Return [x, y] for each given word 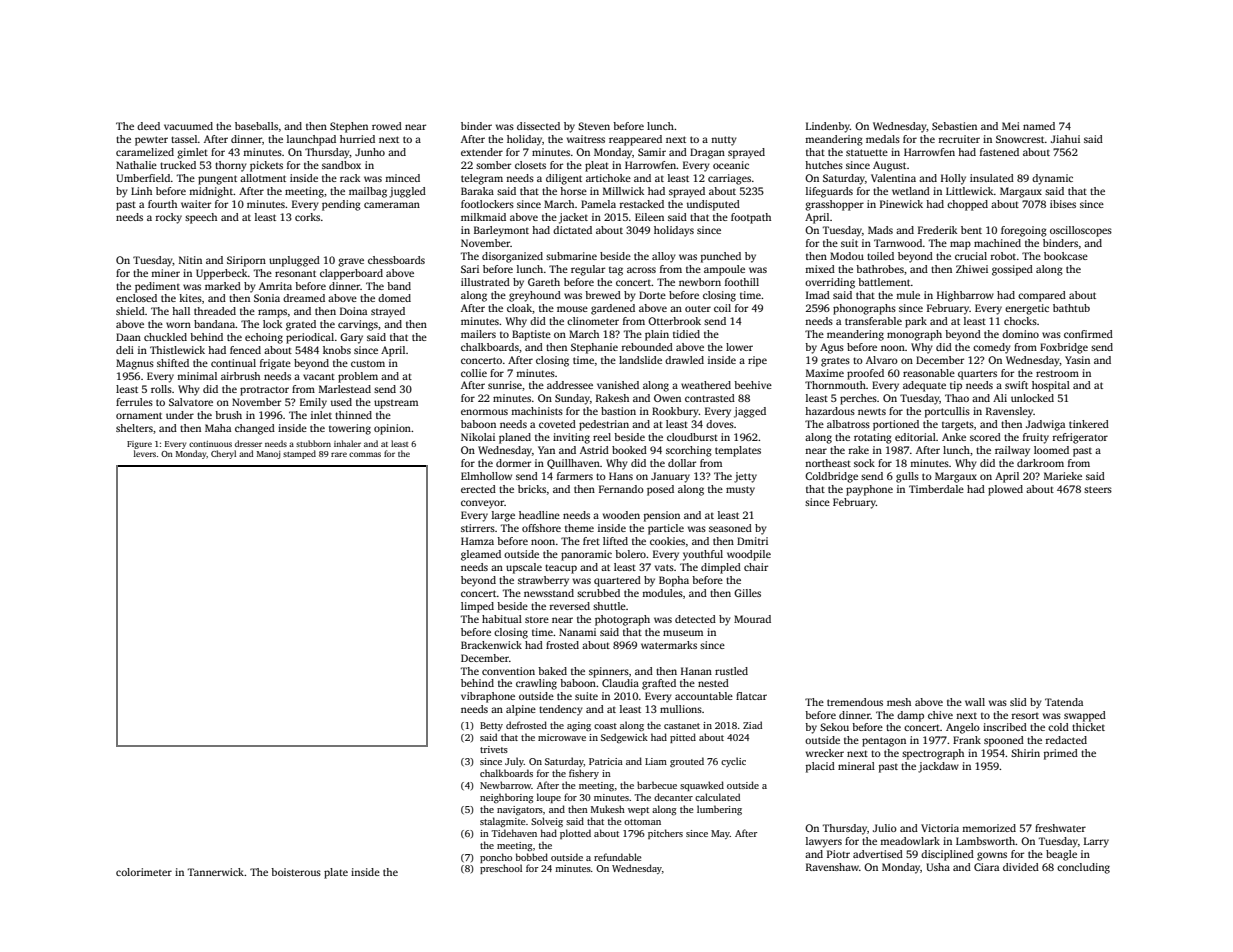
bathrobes [880, 269]
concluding [1083, 868]
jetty [745, 477]
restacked [642, 204]
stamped [299, 454]
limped [477, 607]
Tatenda [1064, 702]
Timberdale [936, 489]
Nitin [190, 260]
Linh [141, 191]
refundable [618, 857]
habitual [502, 619]
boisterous [296, 872]
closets [530, 165]
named [1039, 126]
